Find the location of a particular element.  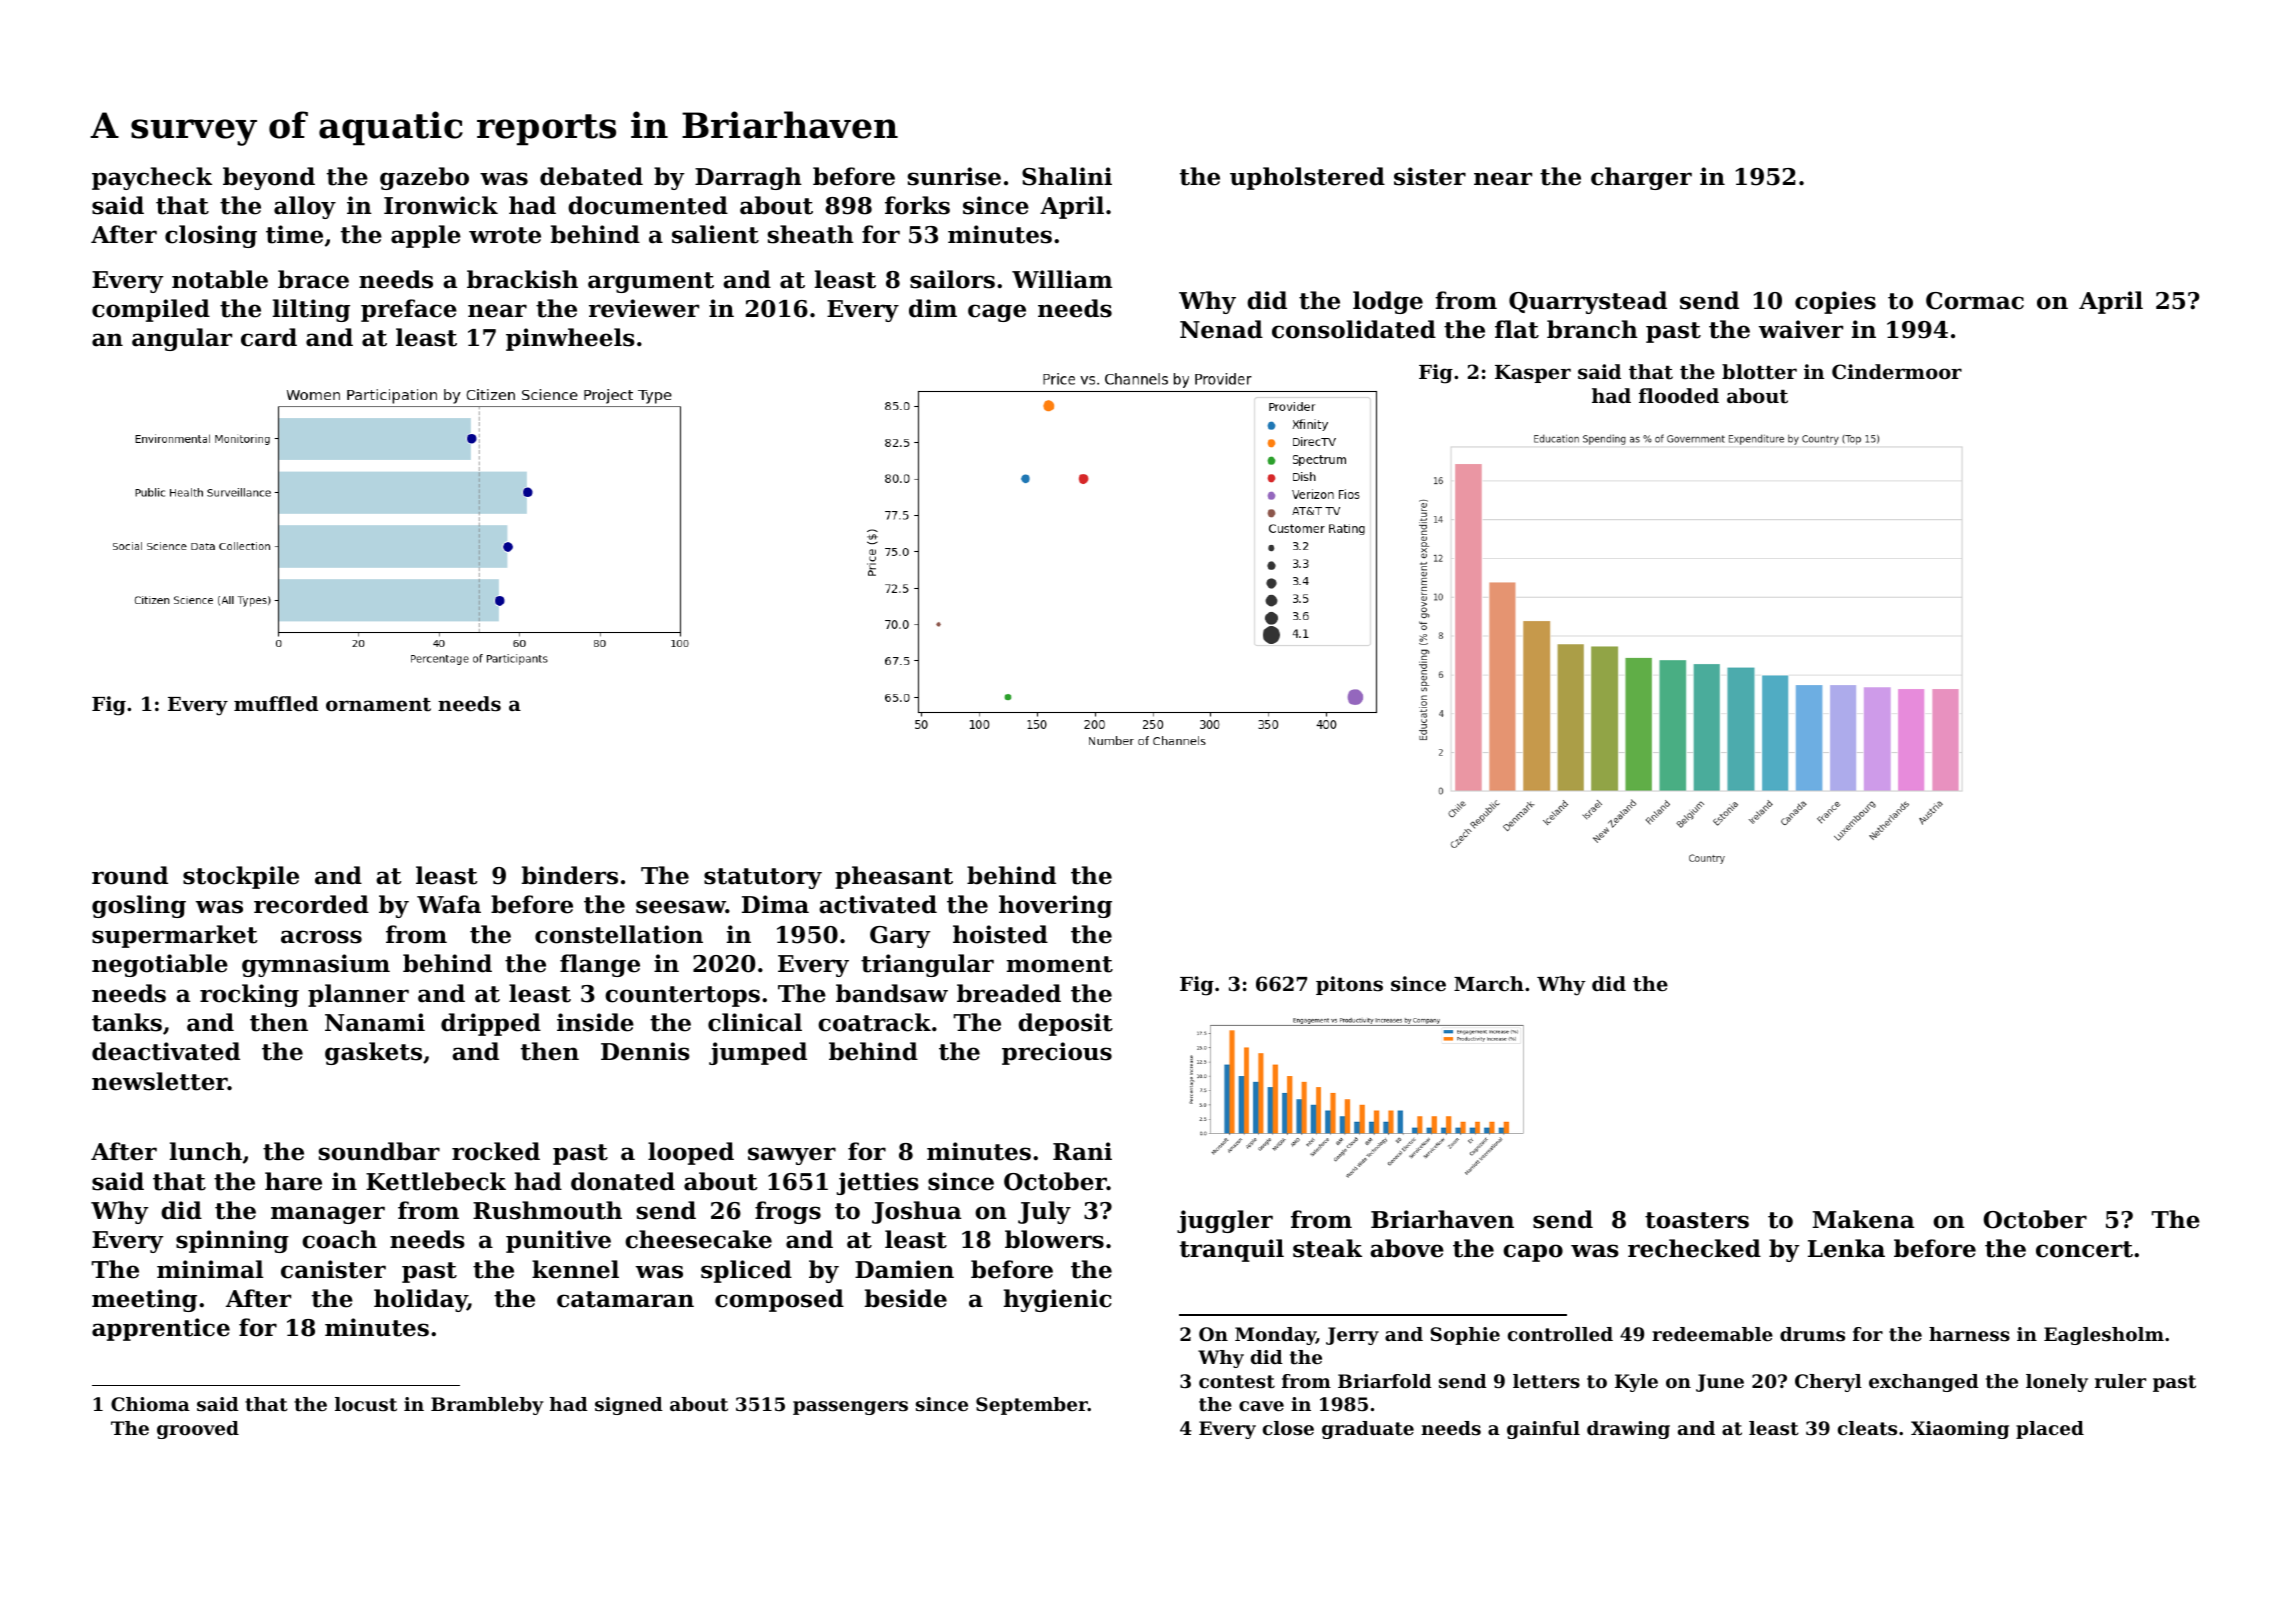

hovering is located at coordinates (1055, 906).
